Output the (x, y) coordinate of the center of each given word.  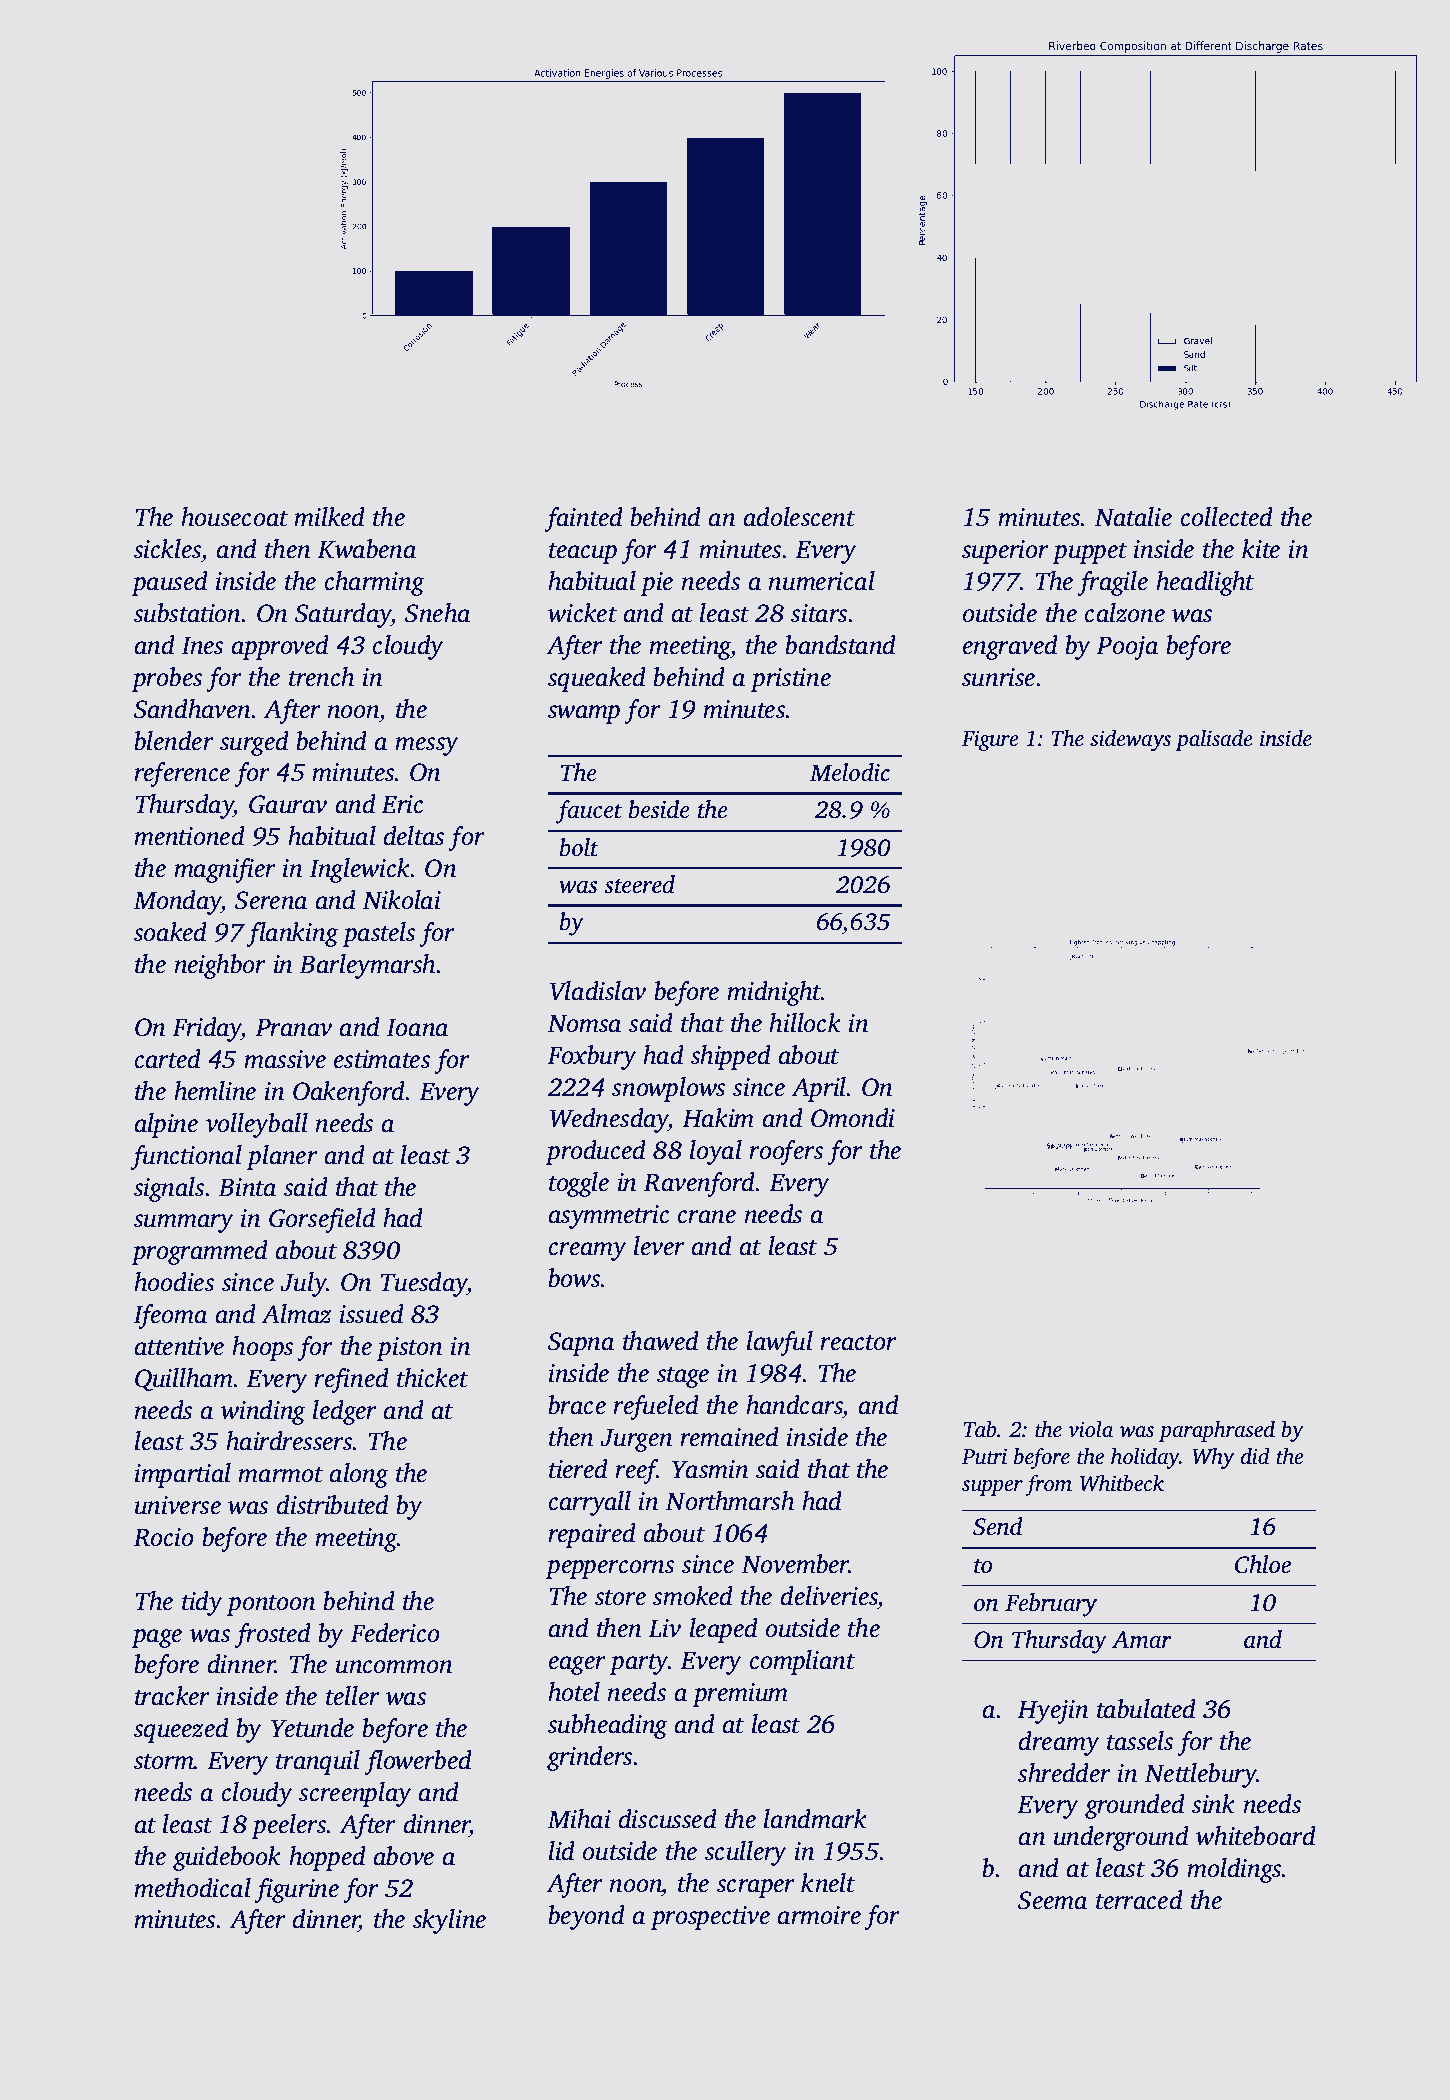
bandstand (840, 645)
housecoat (234, 517)
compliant (802, 1662)
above (404, 1856)
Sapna (581, 1344)
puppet (1089, 553)
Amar (1142, 1640)
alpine (166, 1125)
